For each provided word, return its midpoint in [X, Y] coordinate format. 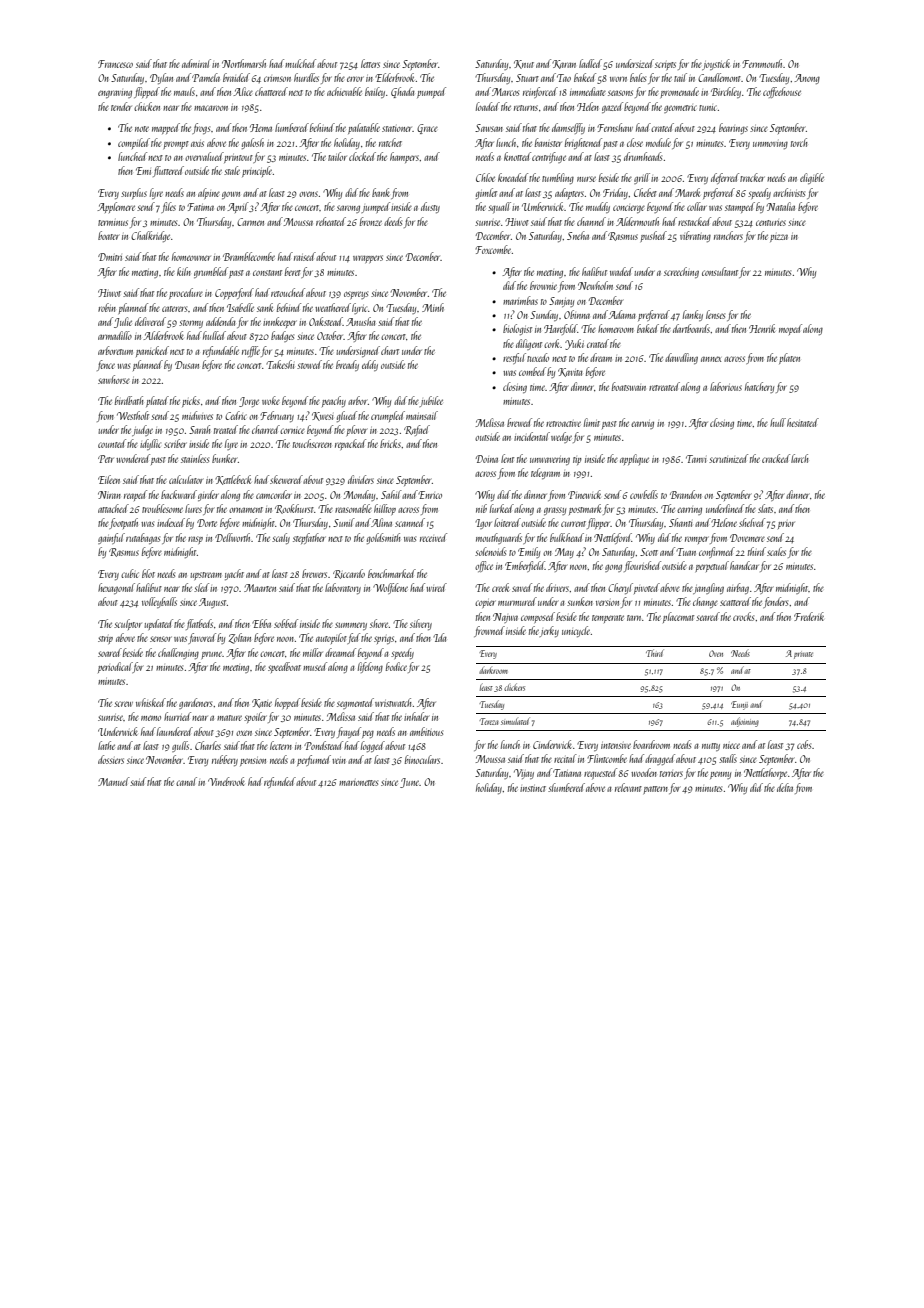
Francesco [115, 64]
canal [186, 781]
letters [370, 63]
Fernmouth [762, 63]
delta [785, 787]
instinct [533, 789]
